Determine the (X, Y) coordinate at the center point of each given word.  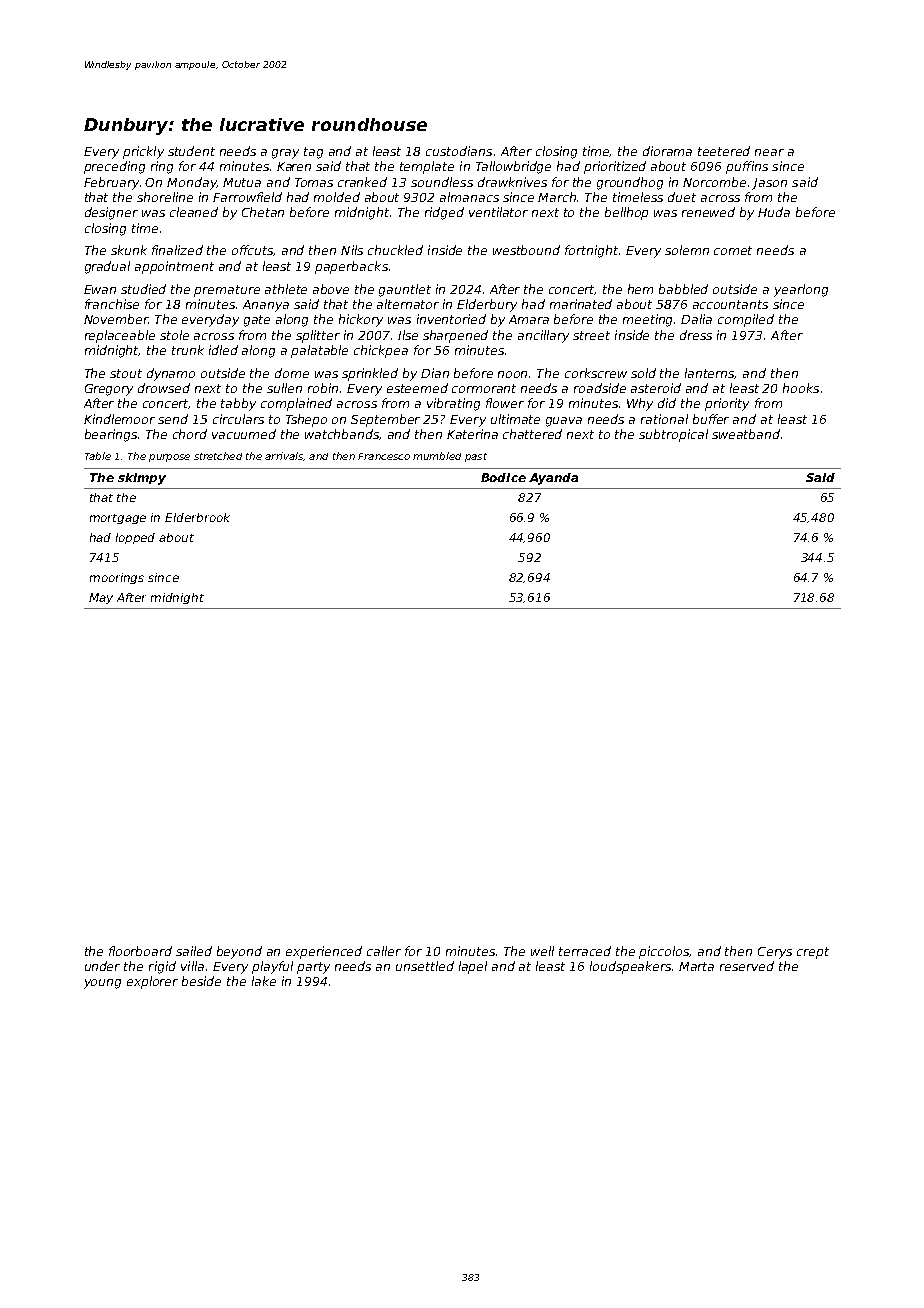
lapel (473, 967)
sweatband (746, 434)
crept (813, 953)
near (769, 152)
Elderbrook (197, 517)
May (101, 598)
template (427, 167)
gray (285, 154)
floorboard (140, 951)
